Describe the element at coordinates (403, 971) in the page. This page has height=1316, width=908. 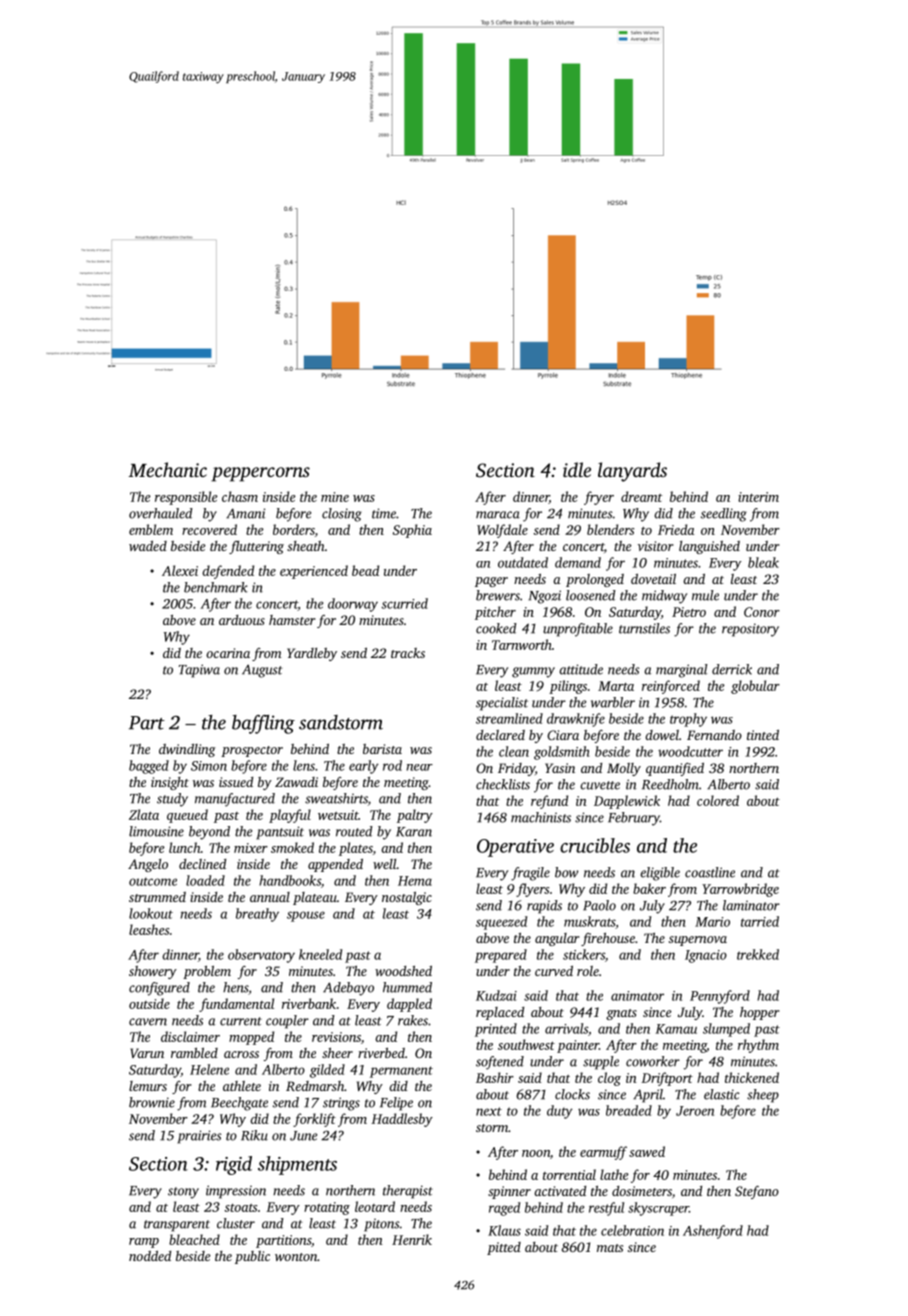
I see `woodshed` at that location.
